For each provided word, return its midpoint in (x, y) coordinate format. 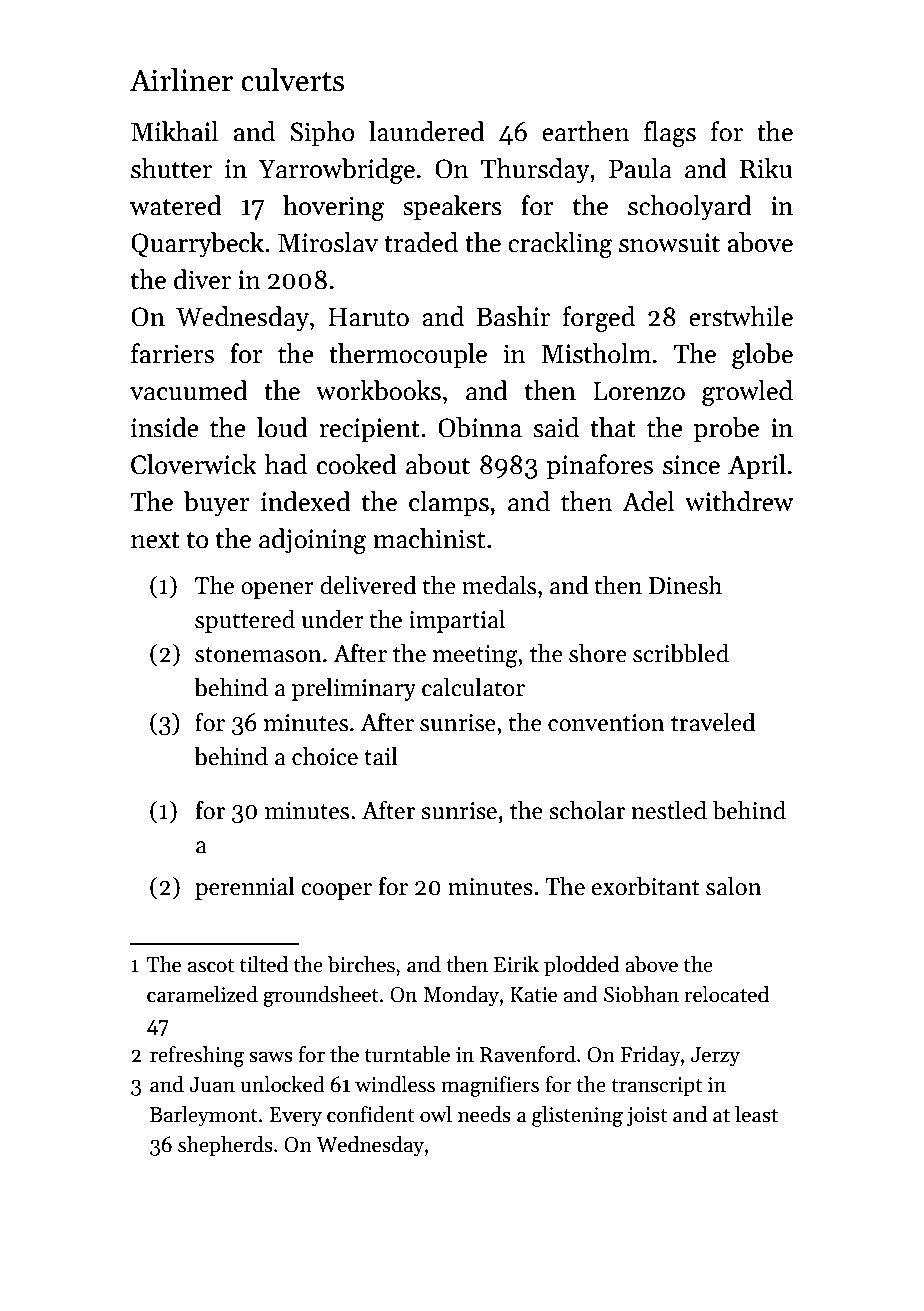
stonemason (258, 655)
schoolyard (690, 208)
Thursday (535, 171)
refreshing (197, 1056)
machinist (429, 538)
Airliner (181, 80)
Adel (648, 501)
